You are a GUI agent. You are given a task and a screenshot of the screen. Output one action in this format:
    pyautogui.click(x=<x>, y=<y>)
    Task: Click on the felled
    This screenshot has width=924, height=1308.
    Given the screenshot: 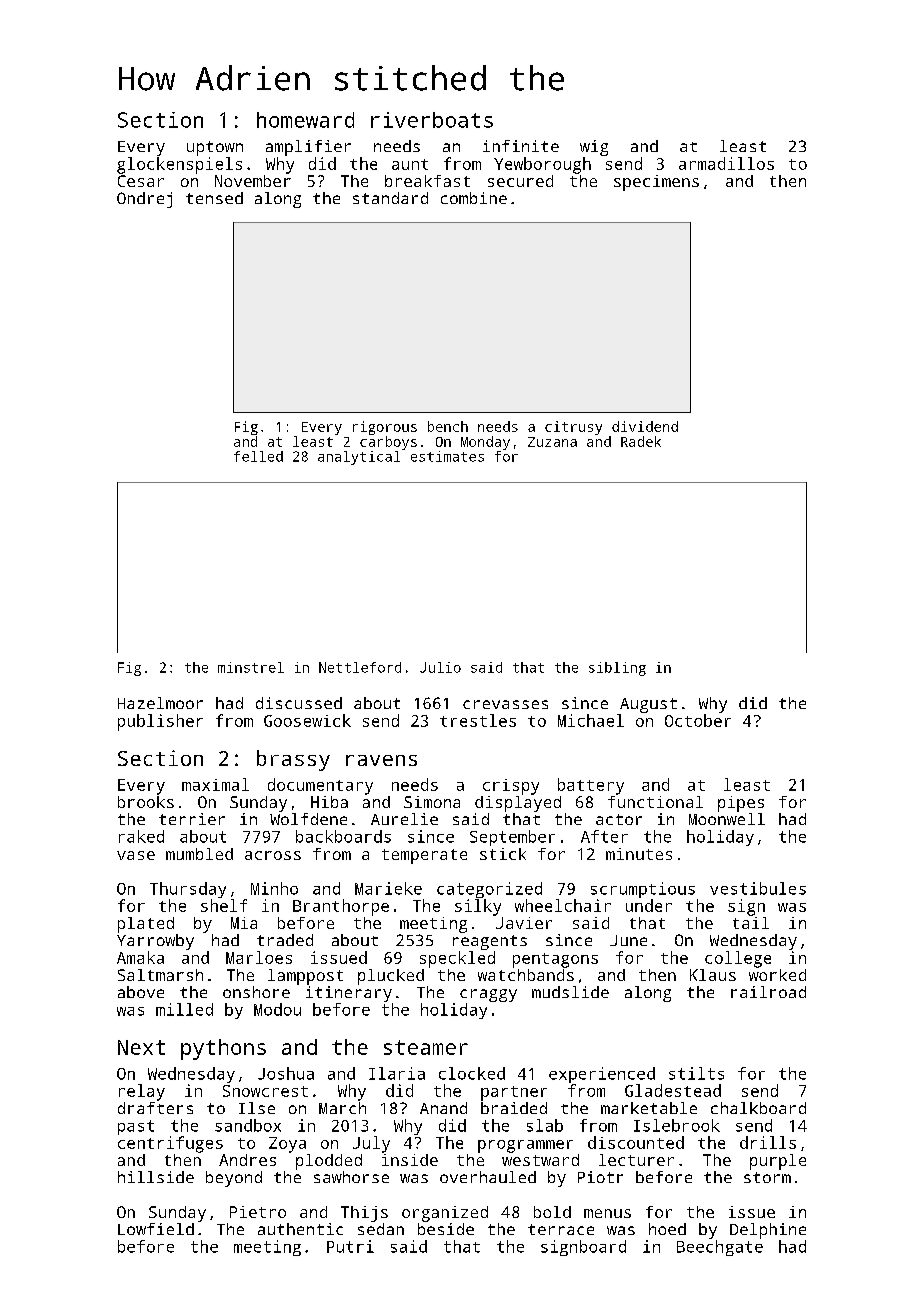 What is the action you would take?
    pyautogui.click(x=258, y=456)
